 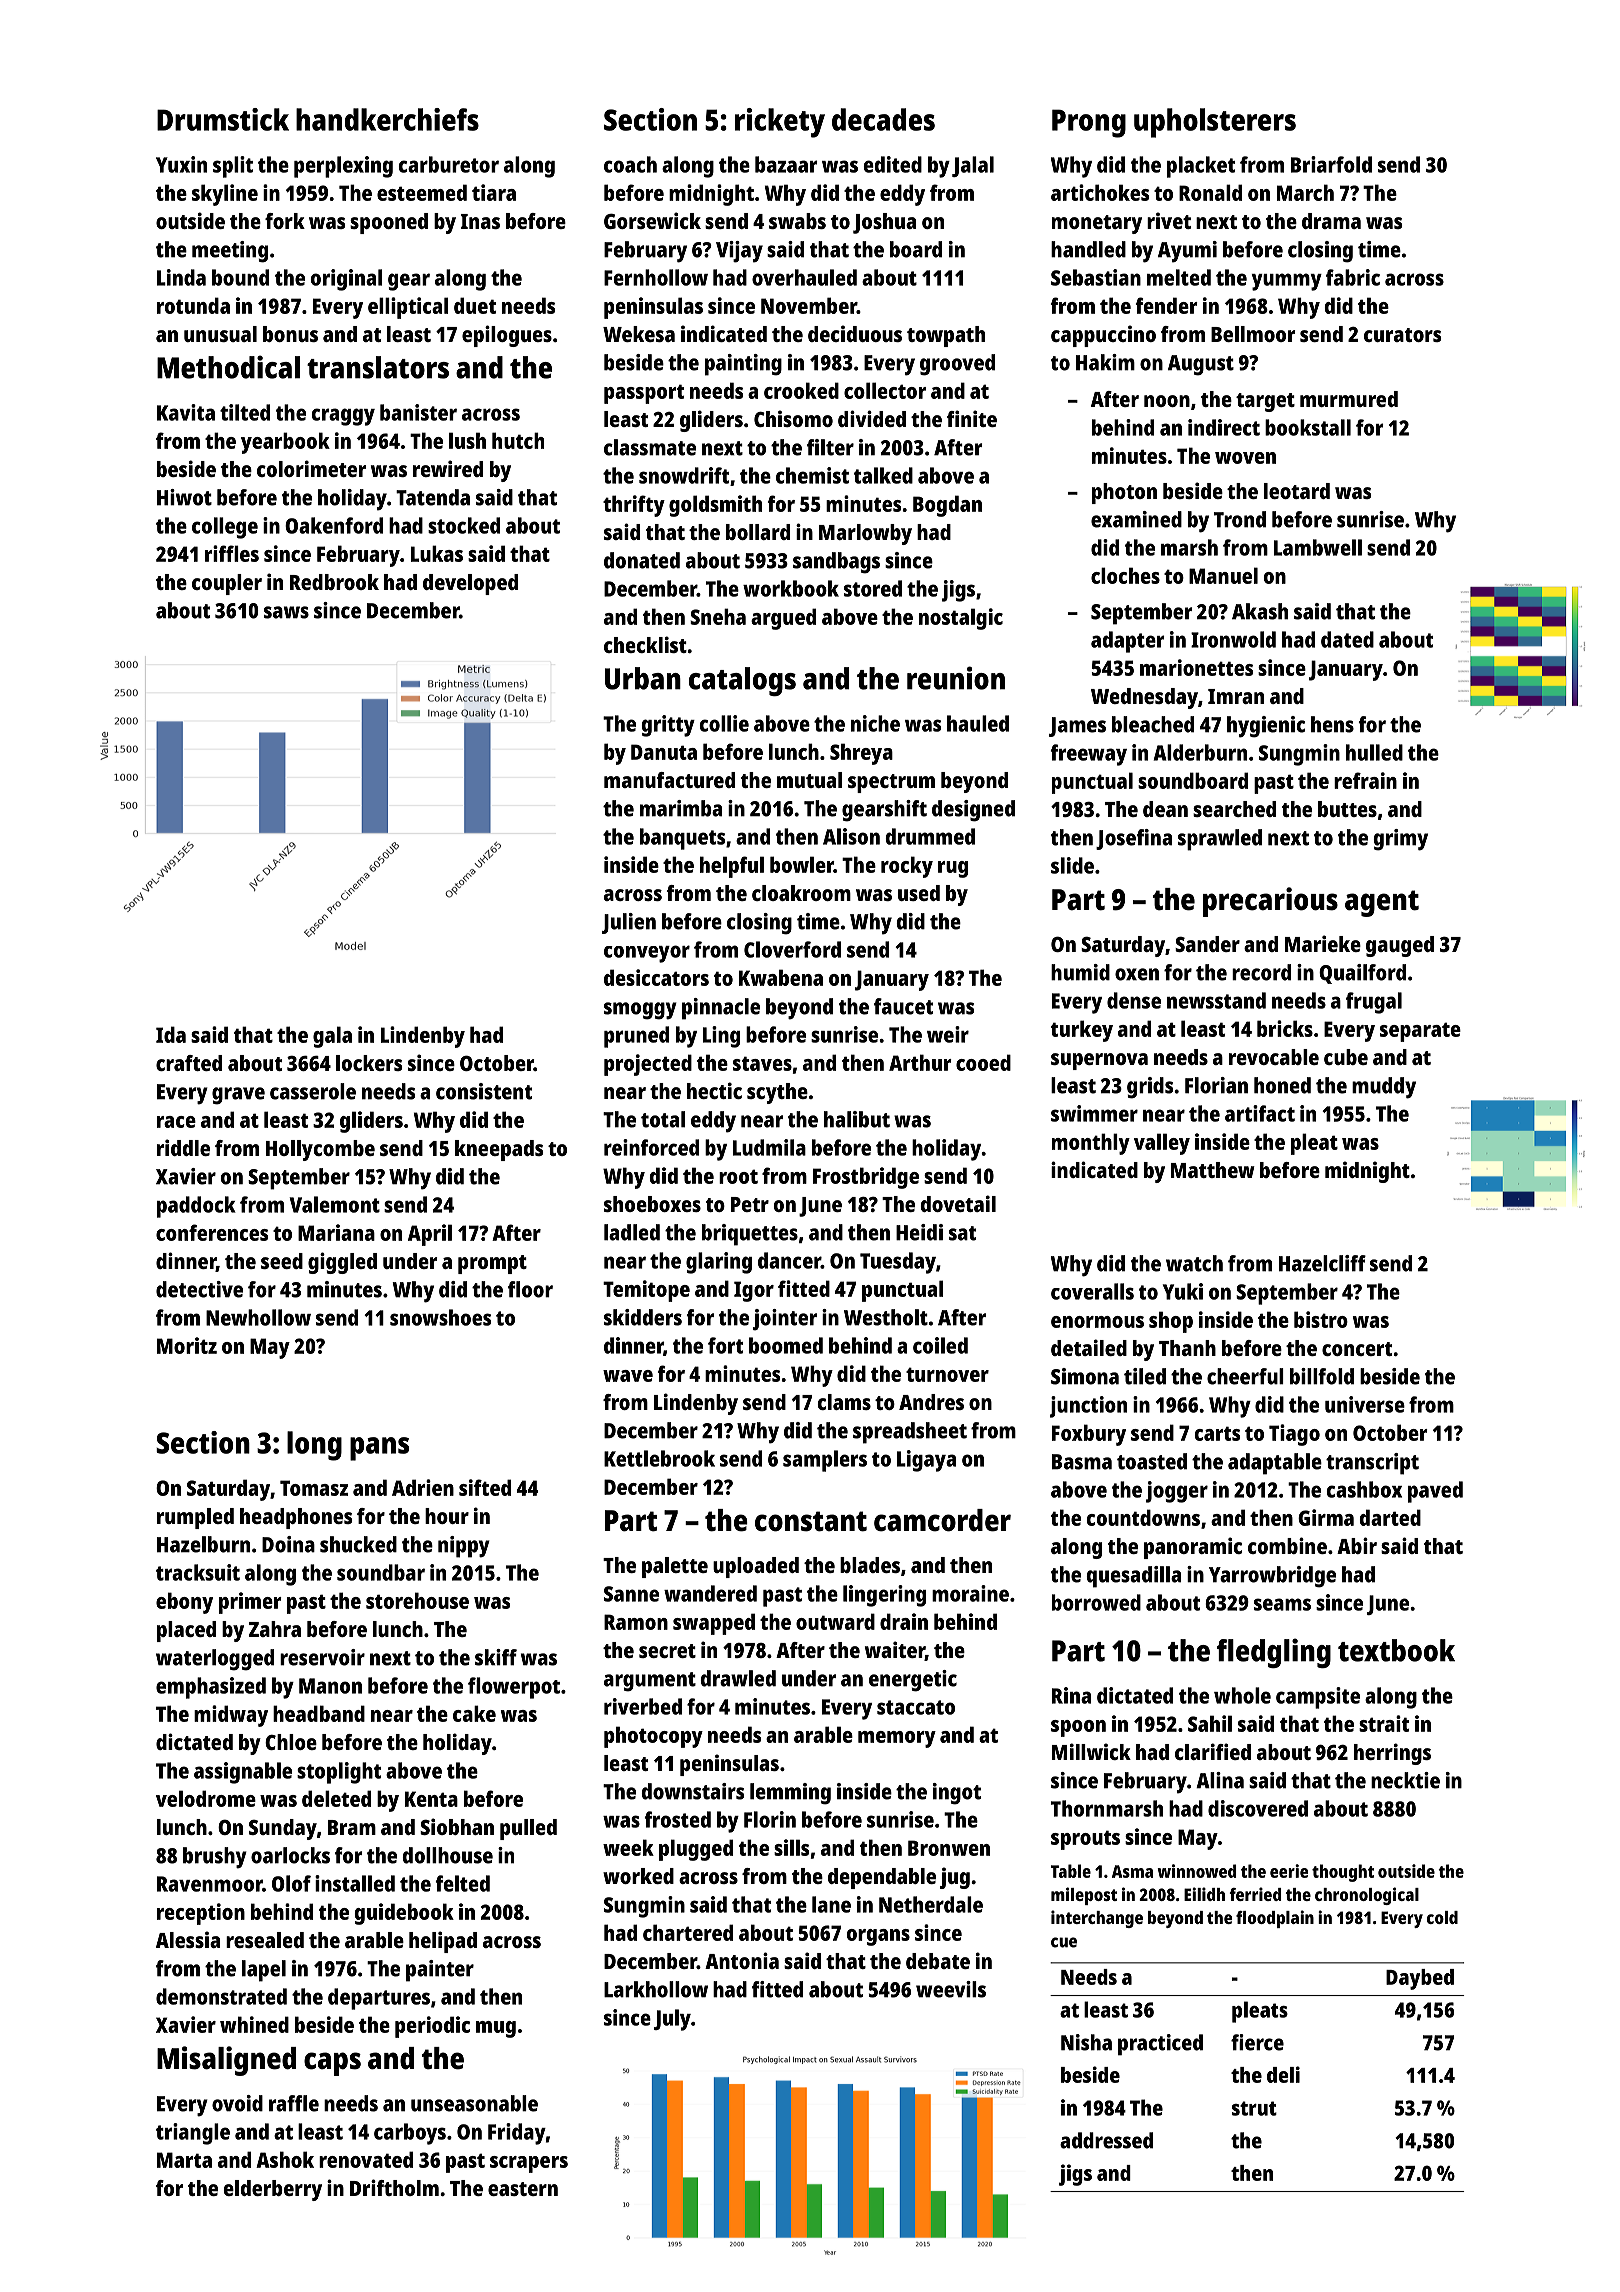 What do you see at coordinates (781, 977) in the screenshot?
I see `Kwabena` at bounding box center [781, 977].
